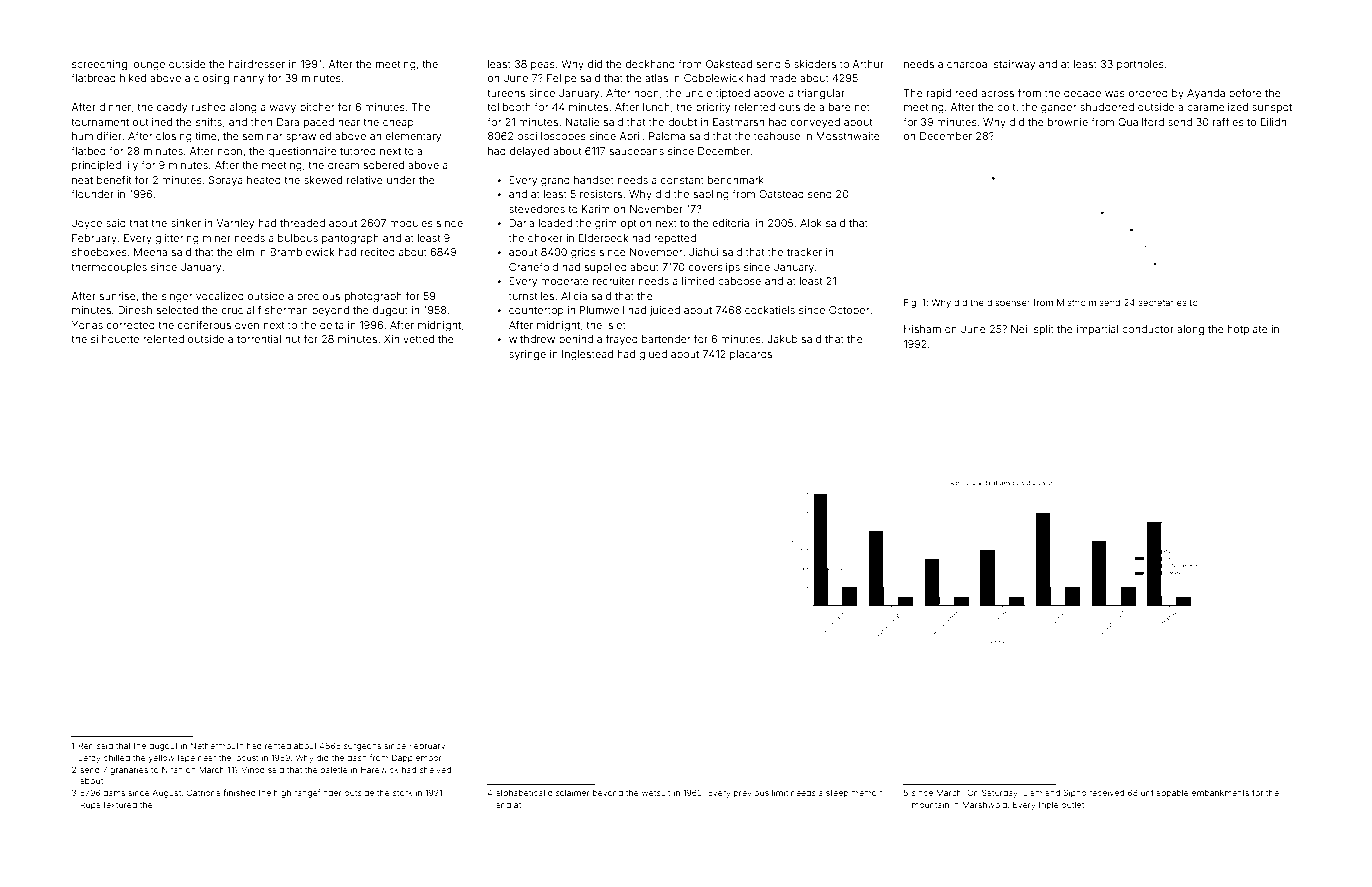 Image resolution: width=1372 pixels, height=887 pixels. What do you see at coordinates (777, 136) in the screenshot?
I see `teahouse` at bounding box center [777, 136].
